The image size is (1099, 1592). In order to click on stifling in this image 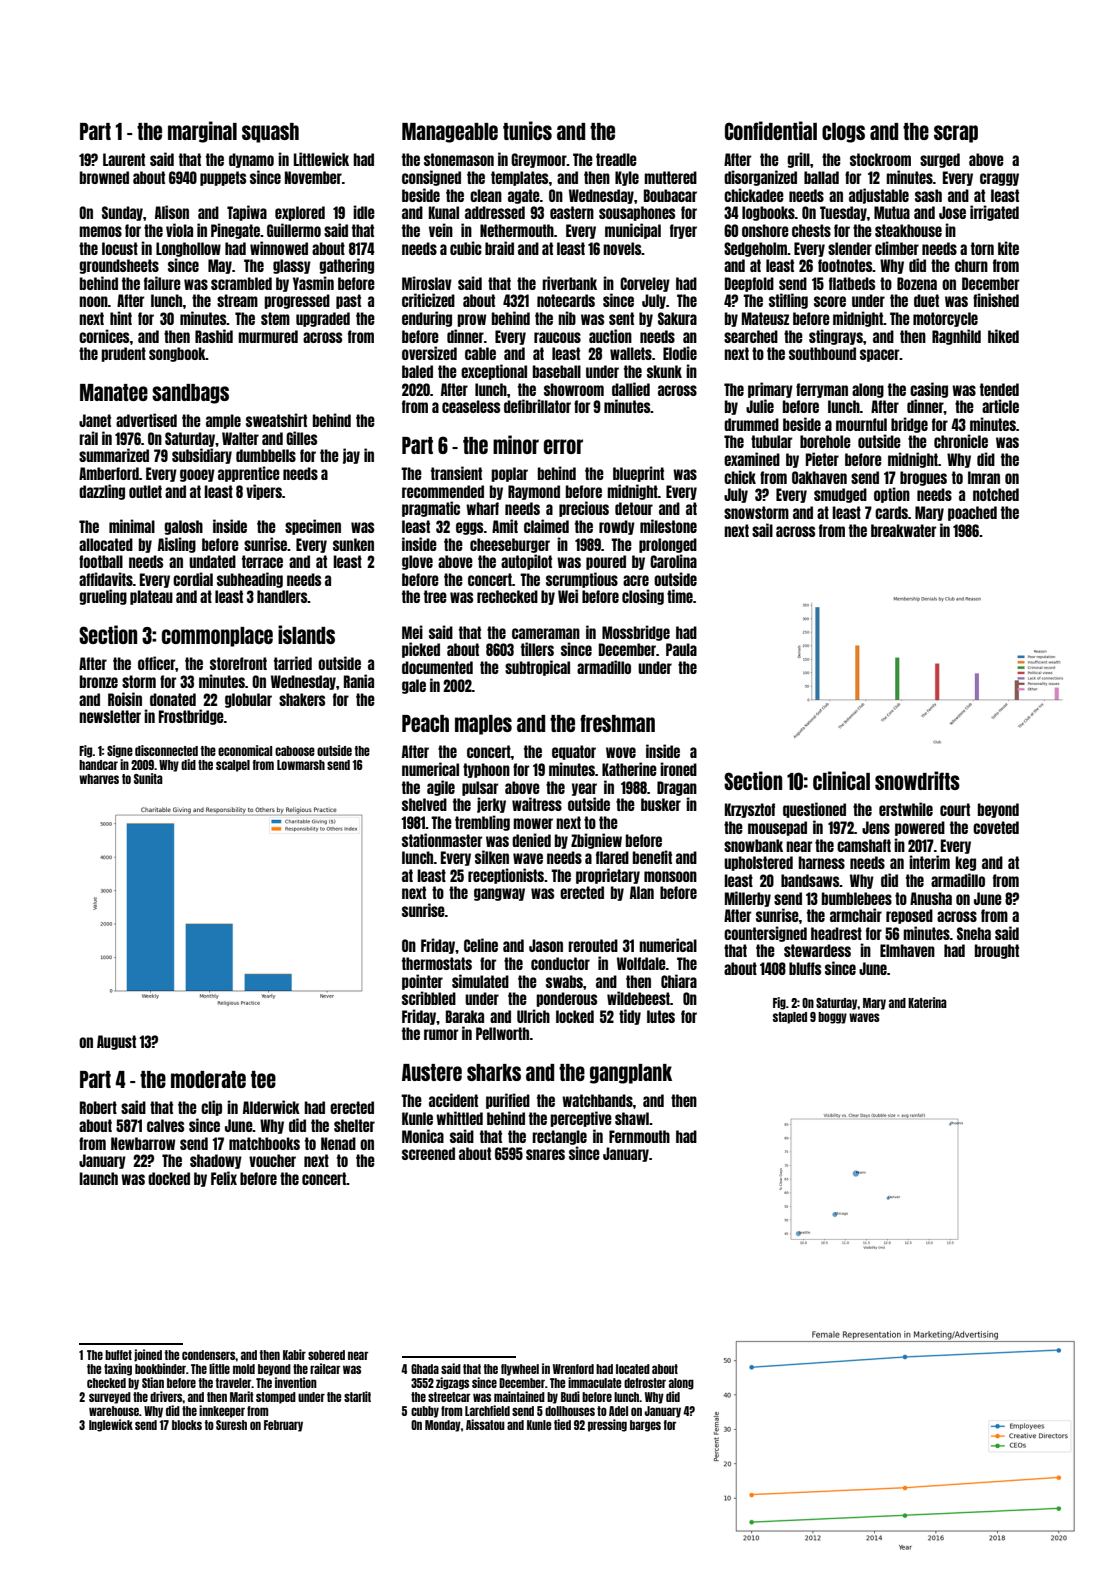, I will do `click(788, 301)`.
